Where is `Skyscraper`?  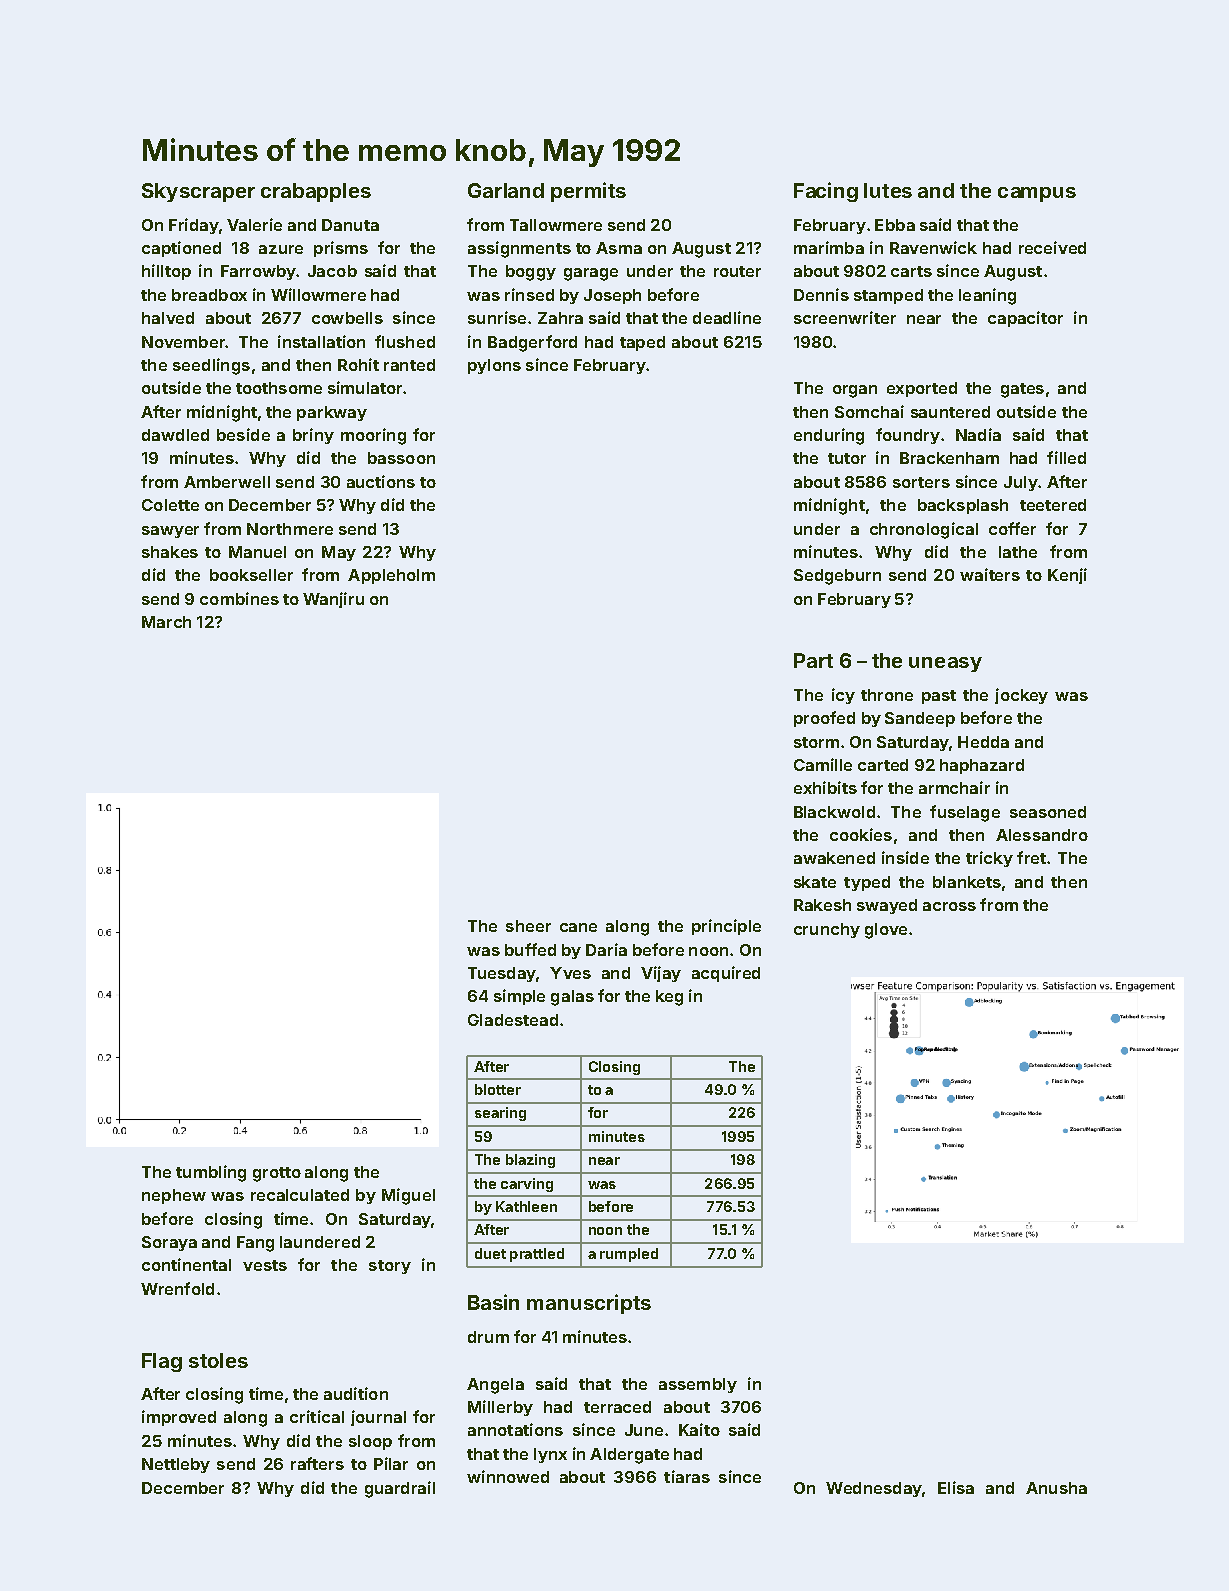
Skyscraper is located at coordinates (198, 192).
